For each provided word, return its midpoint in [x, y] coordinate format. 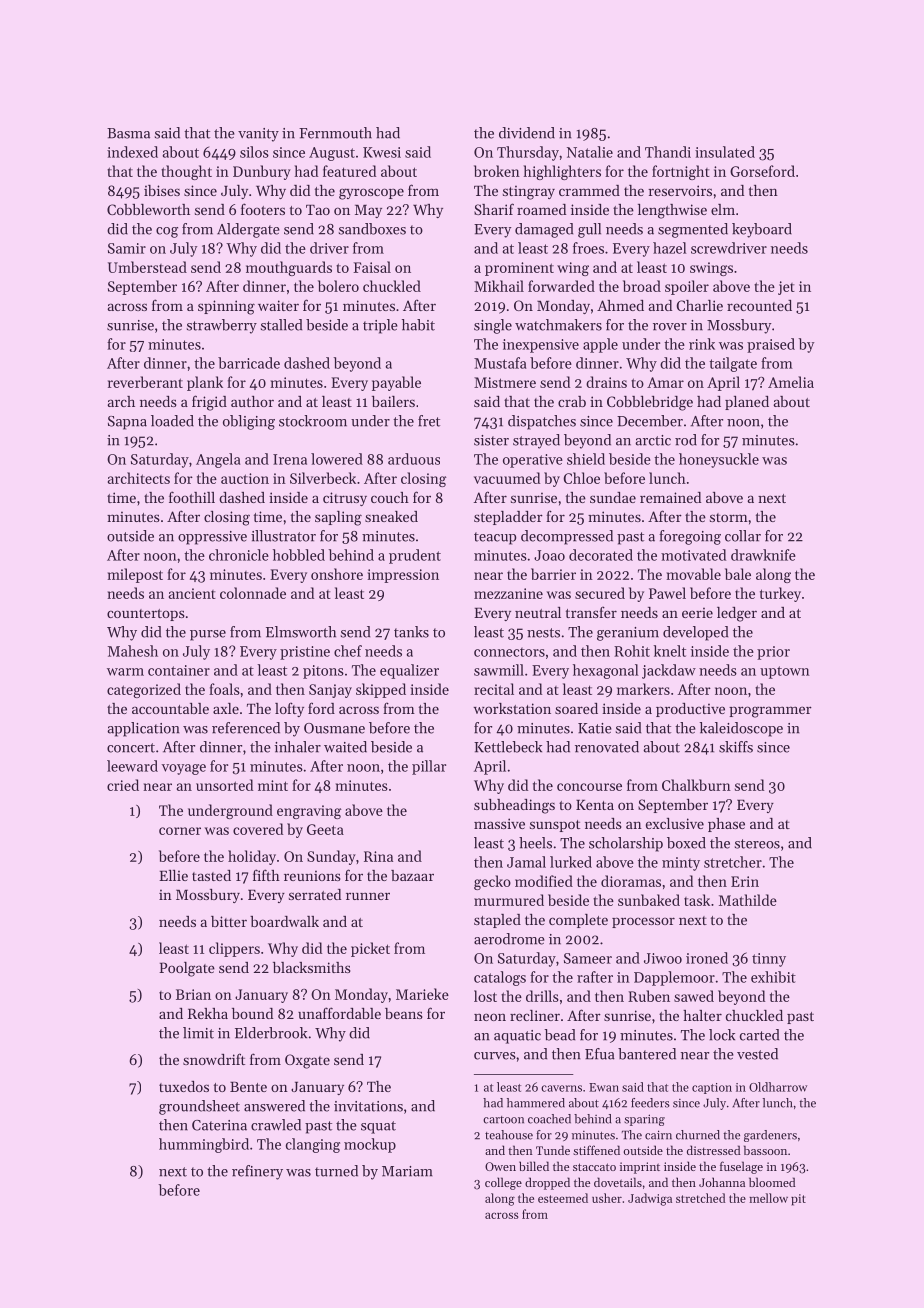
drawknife [763, 555]
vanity [258, 135]
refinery [257, 1172]
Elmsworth [301, 632]
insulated [725, 152]
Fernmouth [335, 133]
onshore [337, 574]
